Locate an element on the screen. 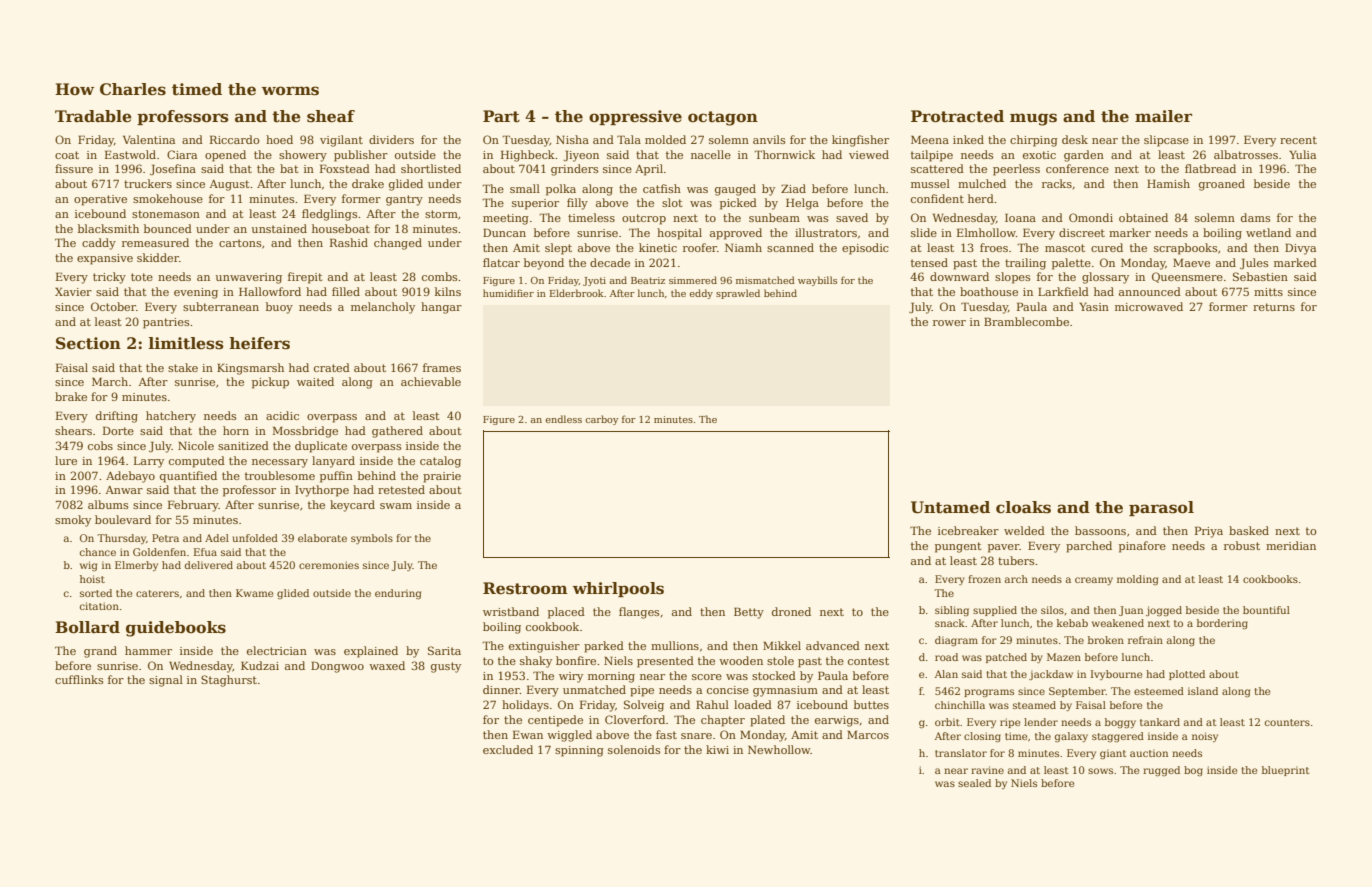 The width and height of the screenshot is (1372, 887). anvils is located at coordinates (769, 139).
